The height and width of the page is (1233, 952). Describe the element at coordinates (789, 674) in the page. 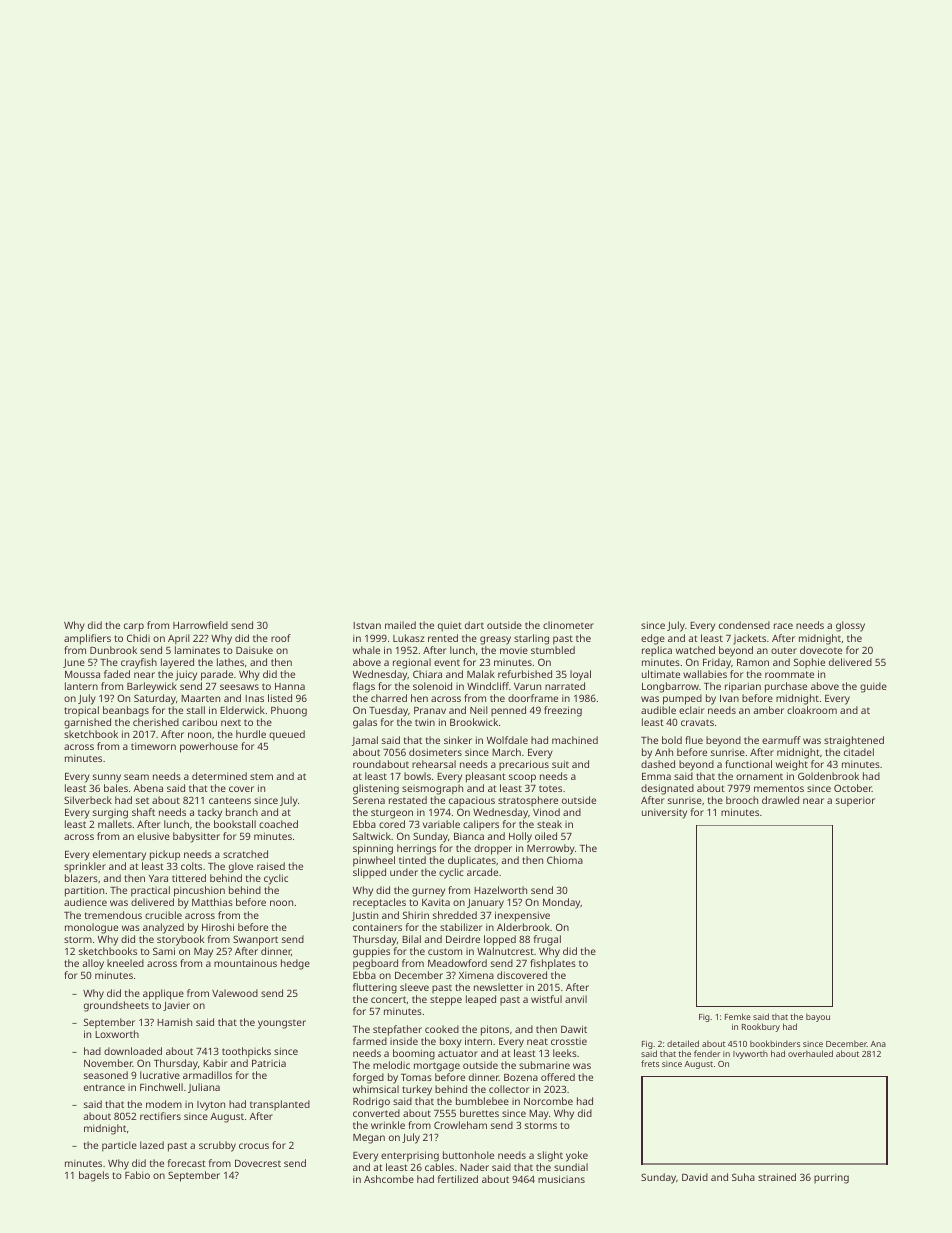

I see `roommate` at that location.
